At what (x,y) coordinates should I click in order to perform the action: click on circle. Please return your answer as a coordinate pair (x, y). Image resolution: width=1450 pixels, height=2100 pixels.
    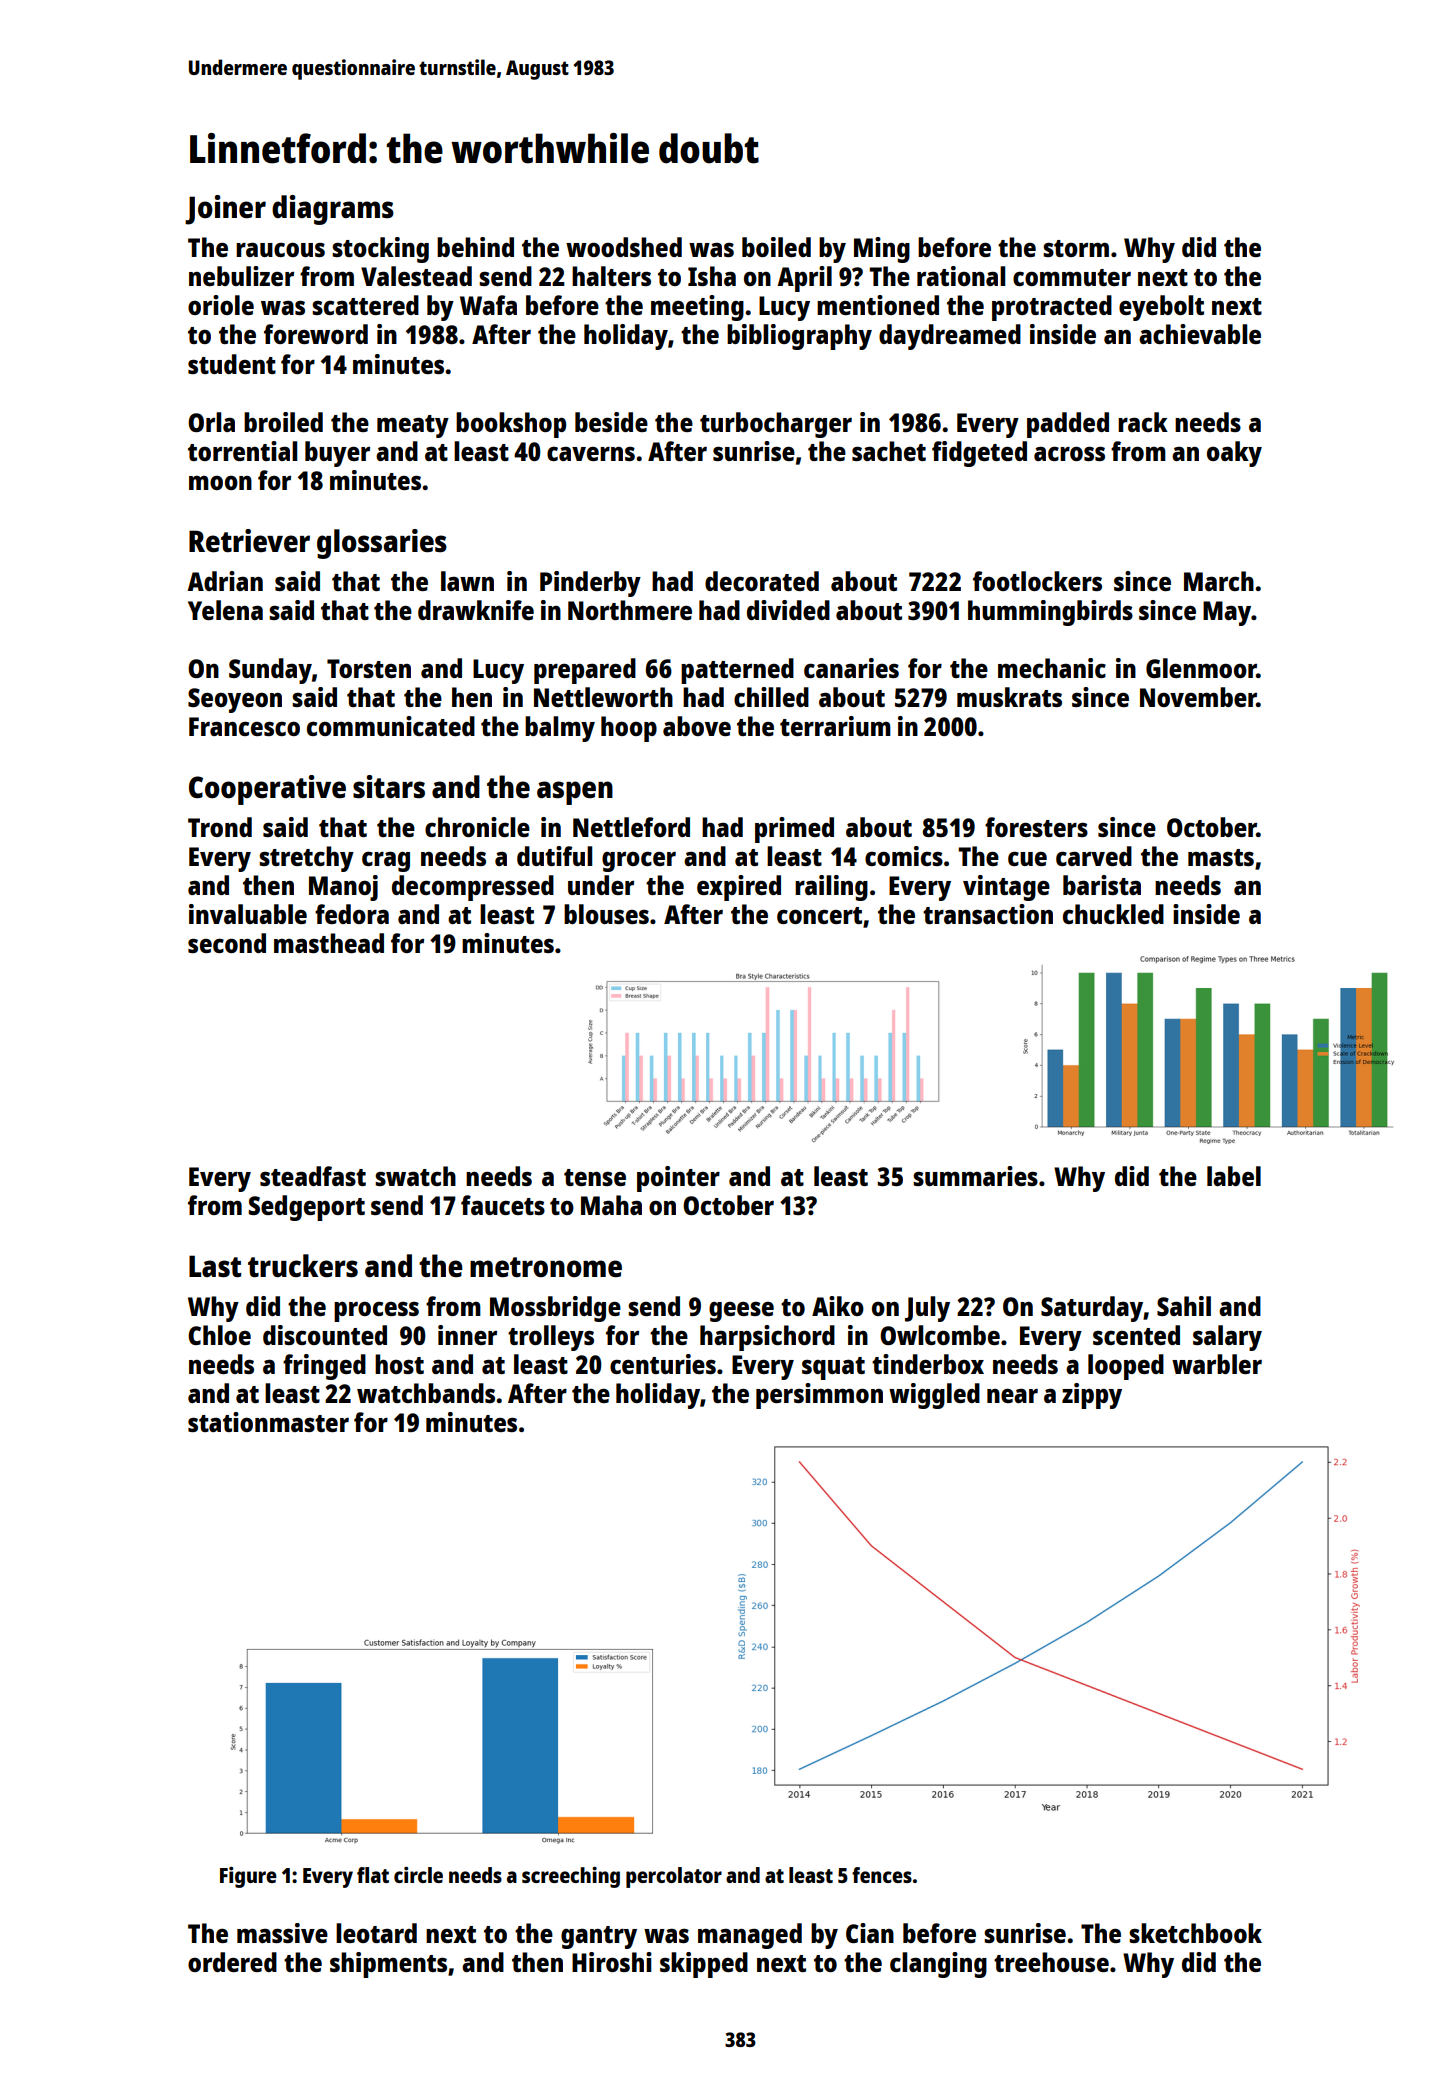
    Looking at the image, I should click on (418, 1875).
